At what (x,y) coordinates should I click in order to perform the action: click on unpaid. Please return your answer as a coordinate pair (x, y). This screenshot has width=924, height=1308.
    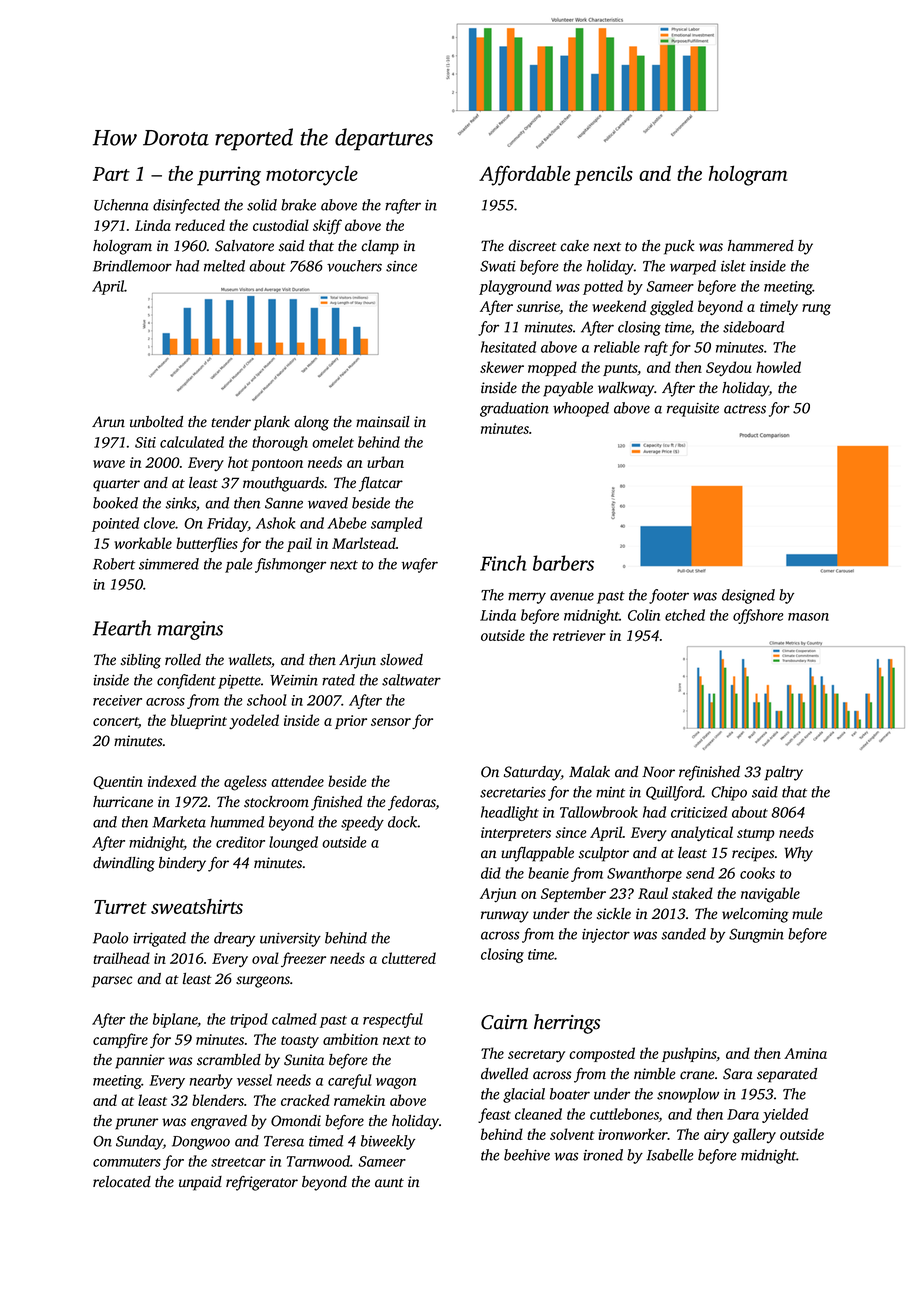
    Looking at the image, I should click on (200, 1183).
